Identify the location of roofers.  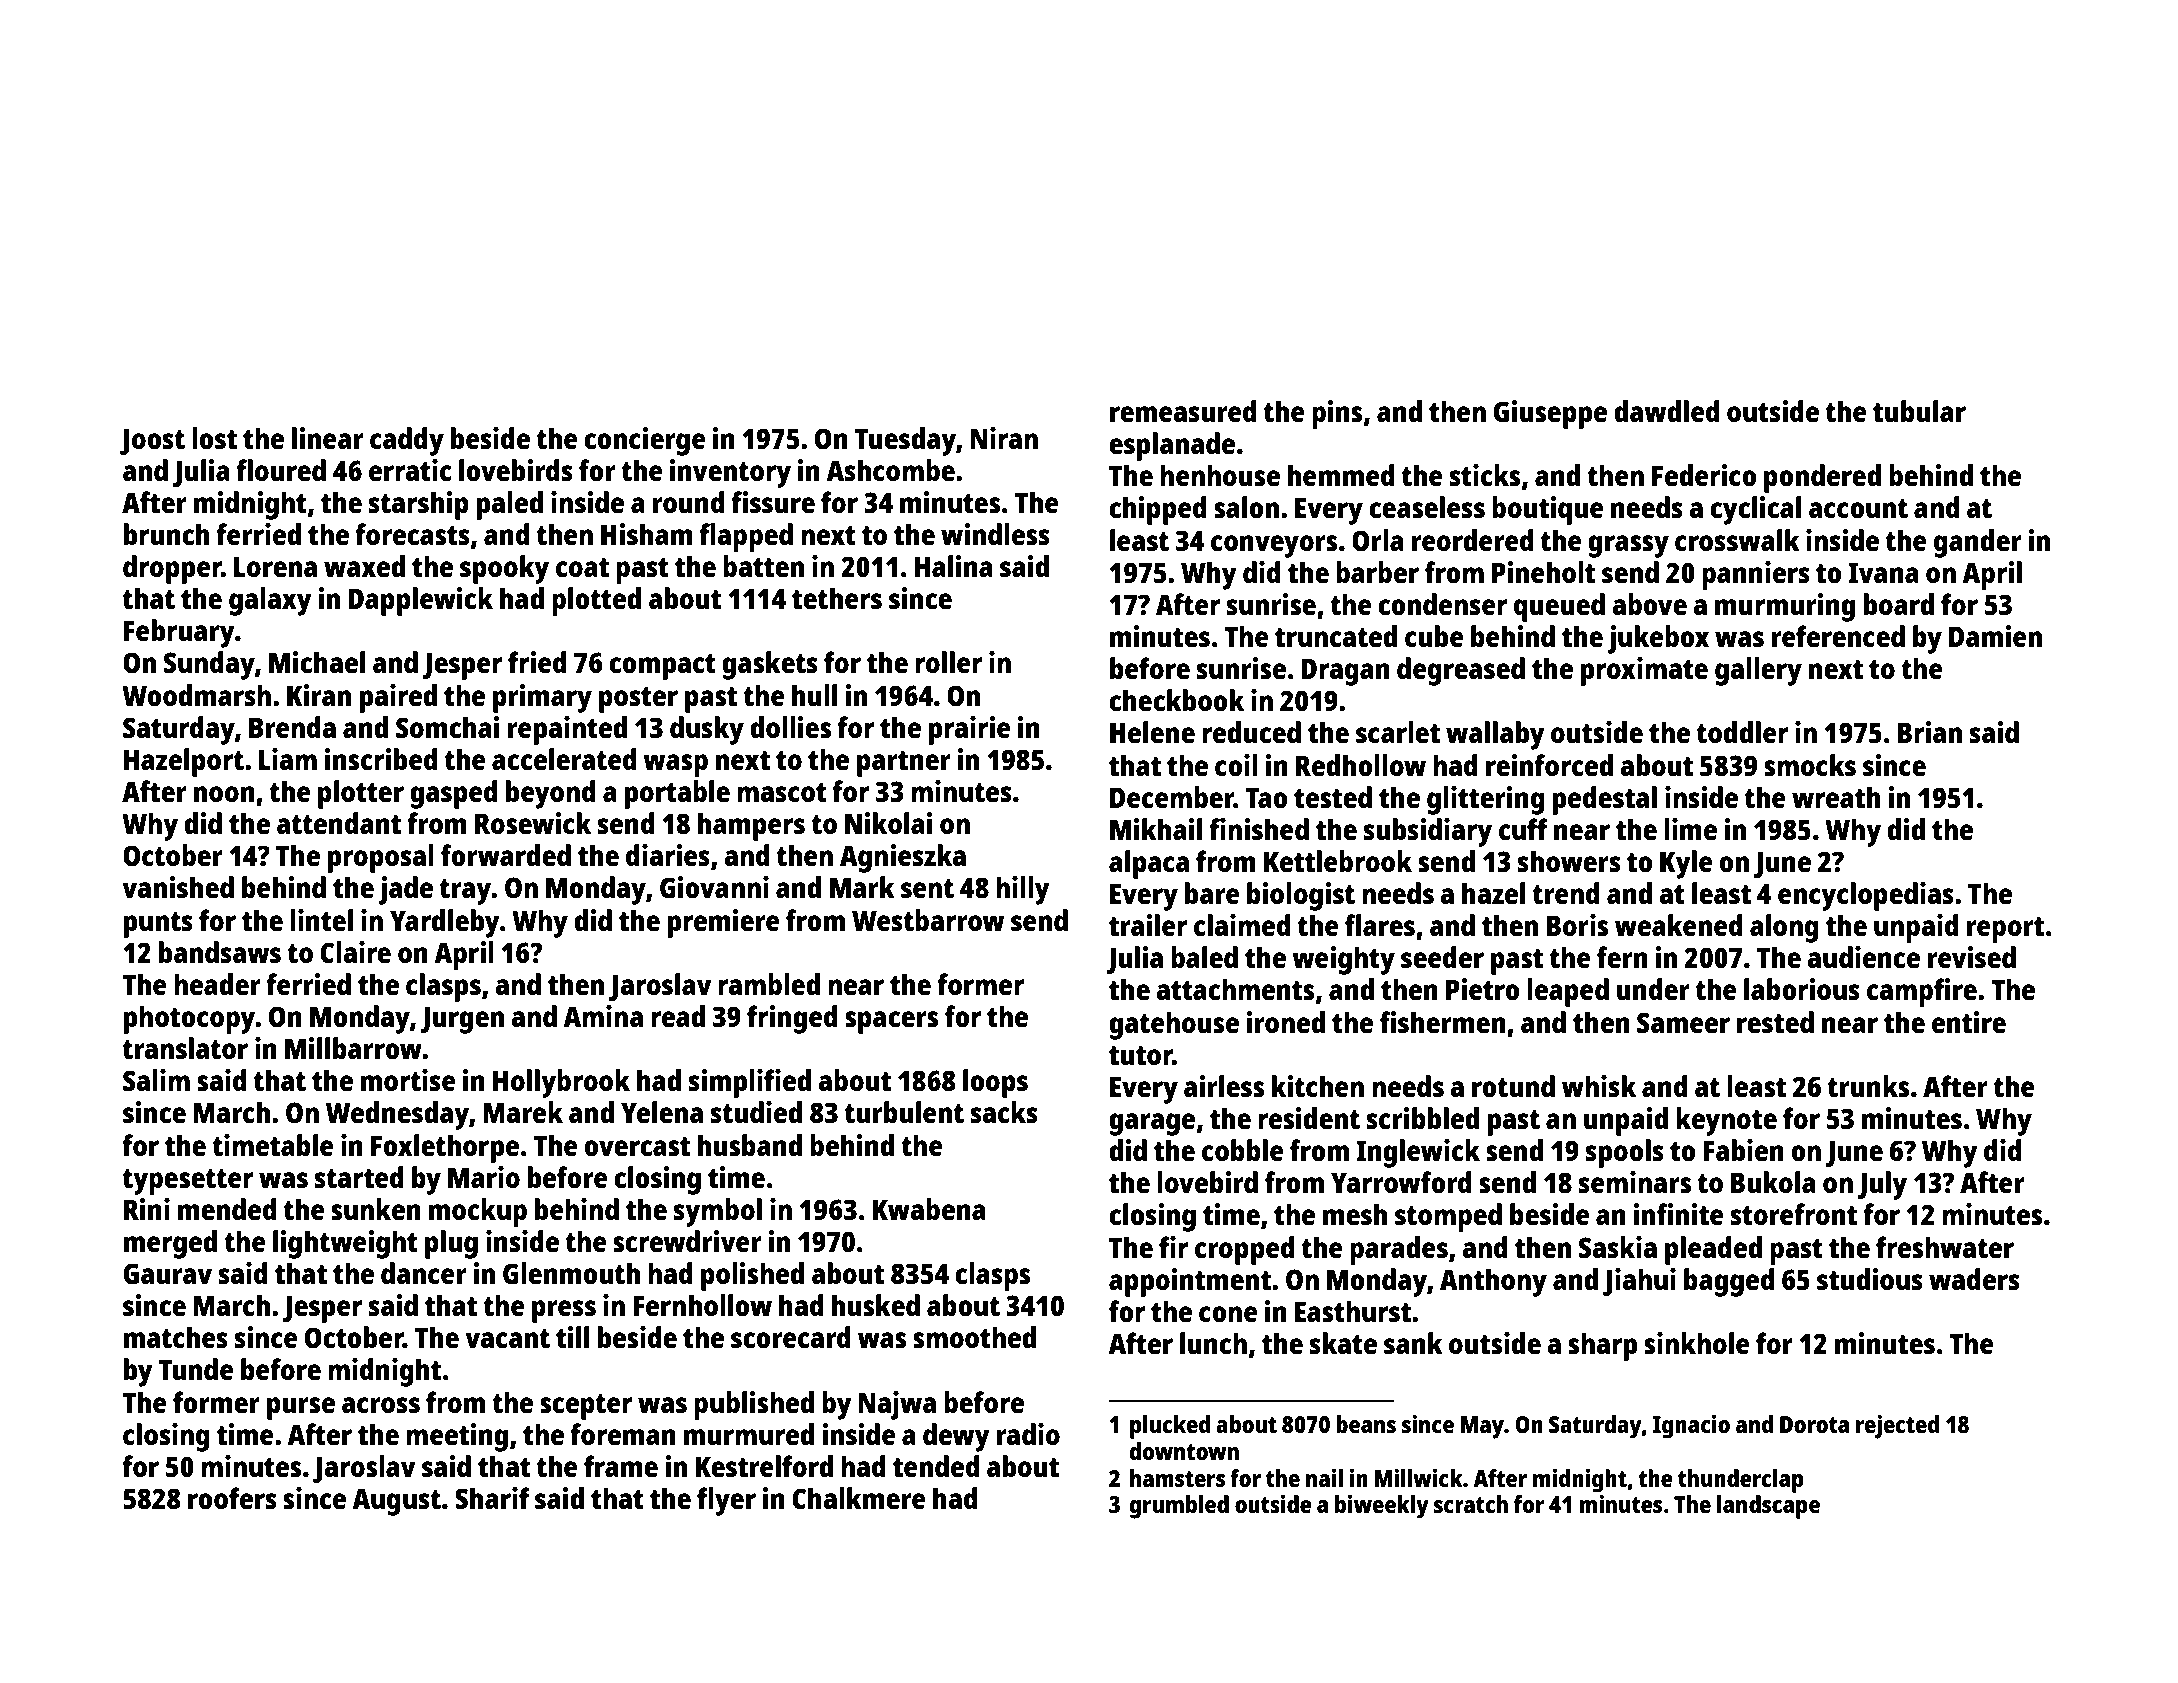
(232, 1498).
